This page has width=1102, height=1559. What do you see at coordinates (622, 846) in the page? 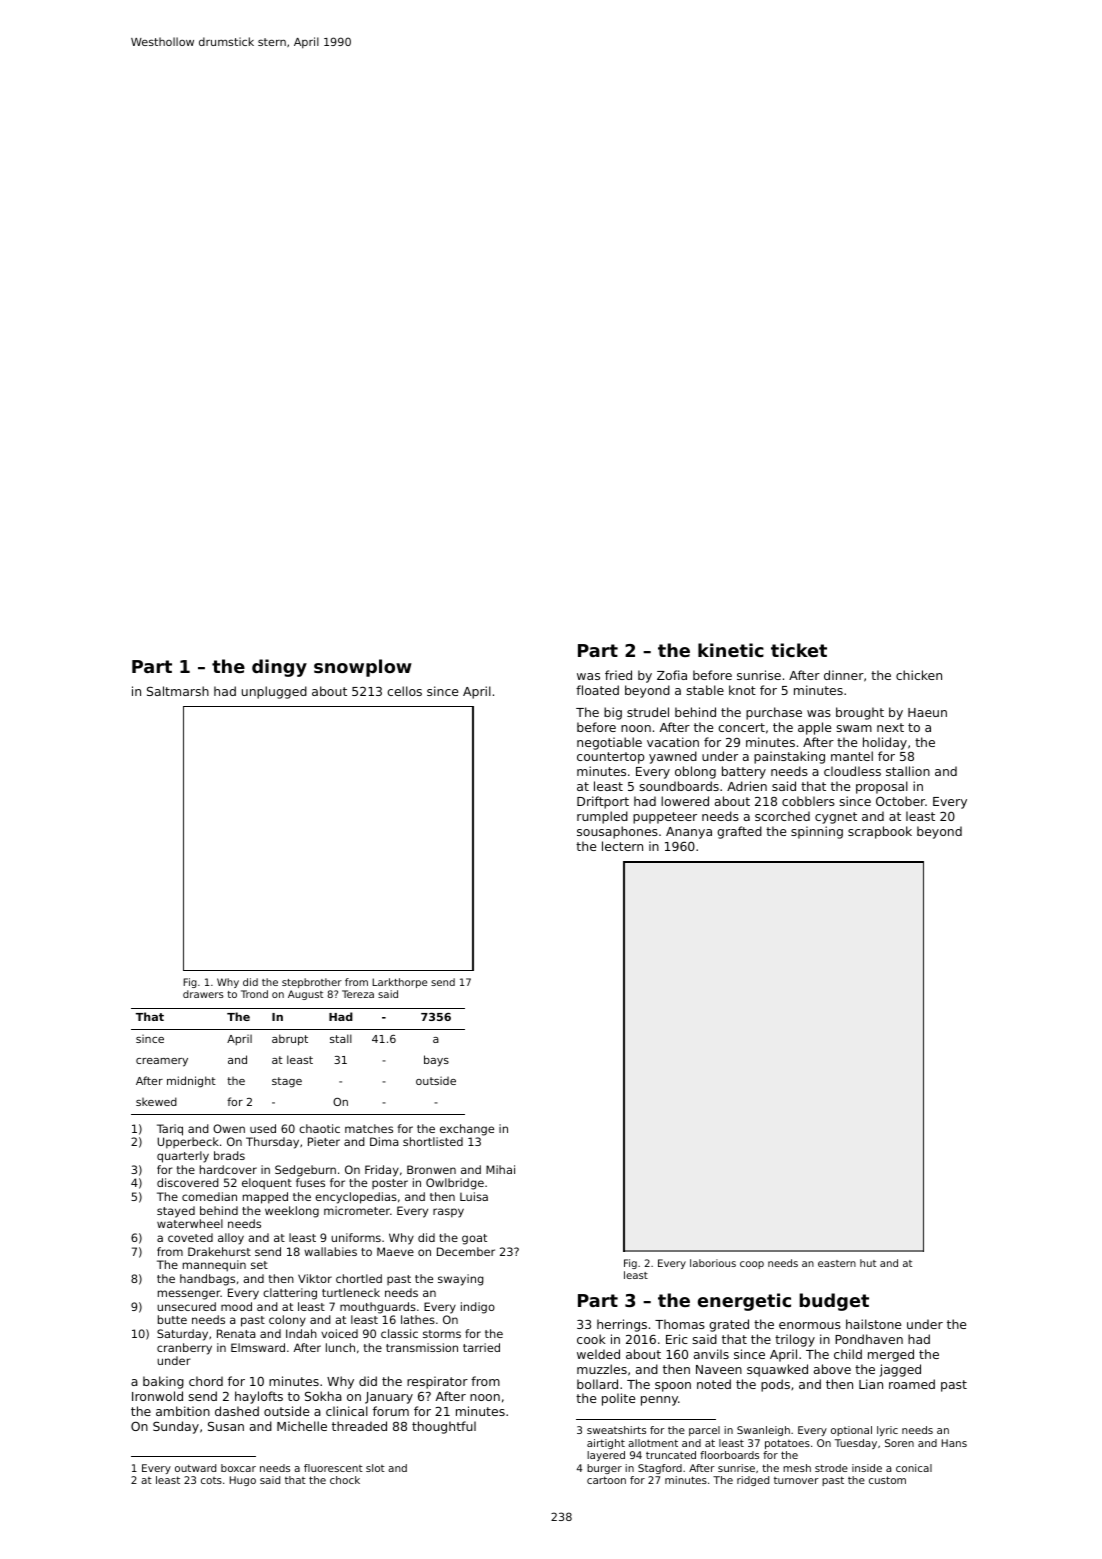
I see `lectern` at bounding box center [622, 846].
